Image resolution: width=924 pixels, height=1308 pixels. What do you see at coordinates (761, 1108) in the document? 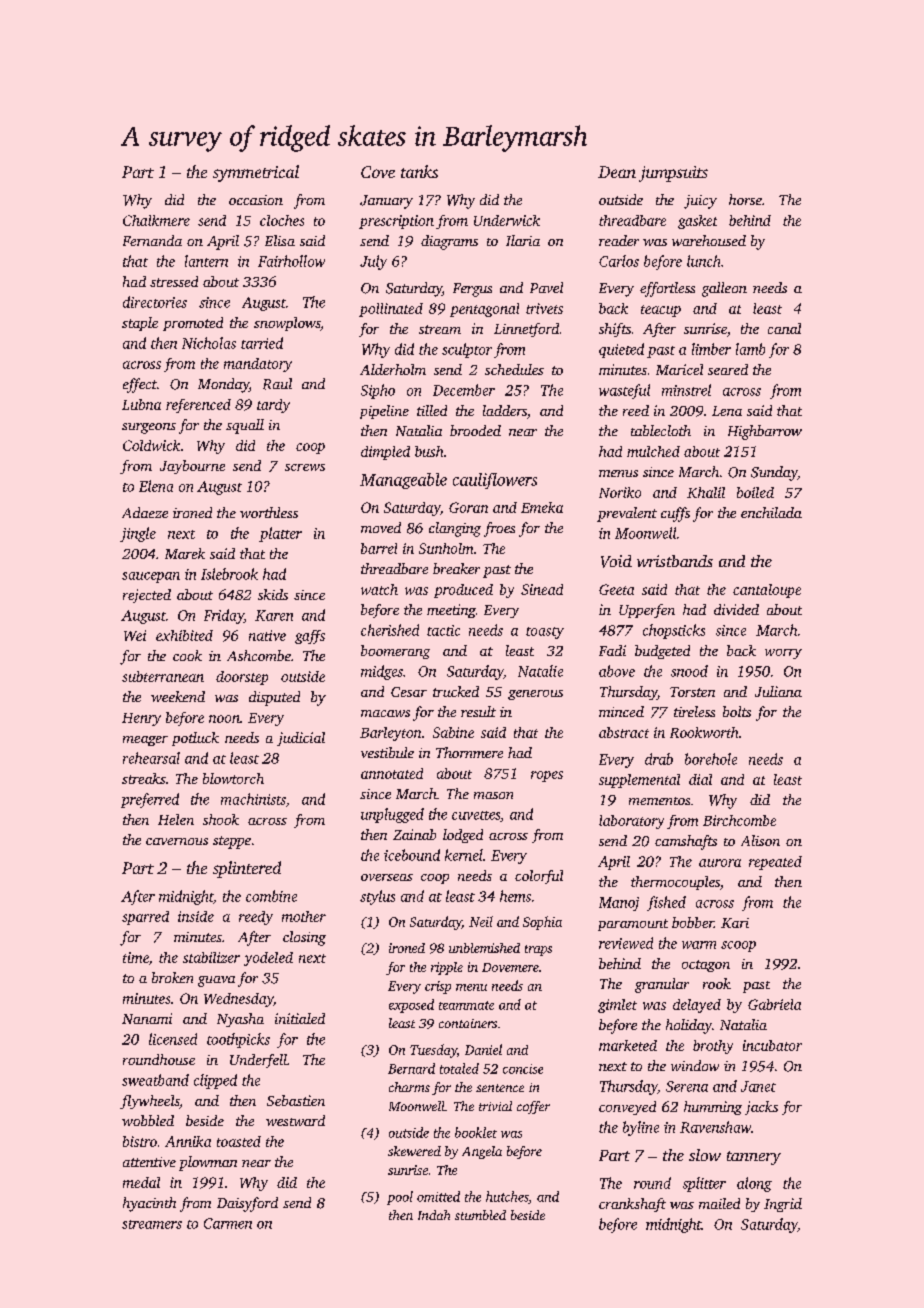
I see `jacks` at bounding box center [761, 1108].
